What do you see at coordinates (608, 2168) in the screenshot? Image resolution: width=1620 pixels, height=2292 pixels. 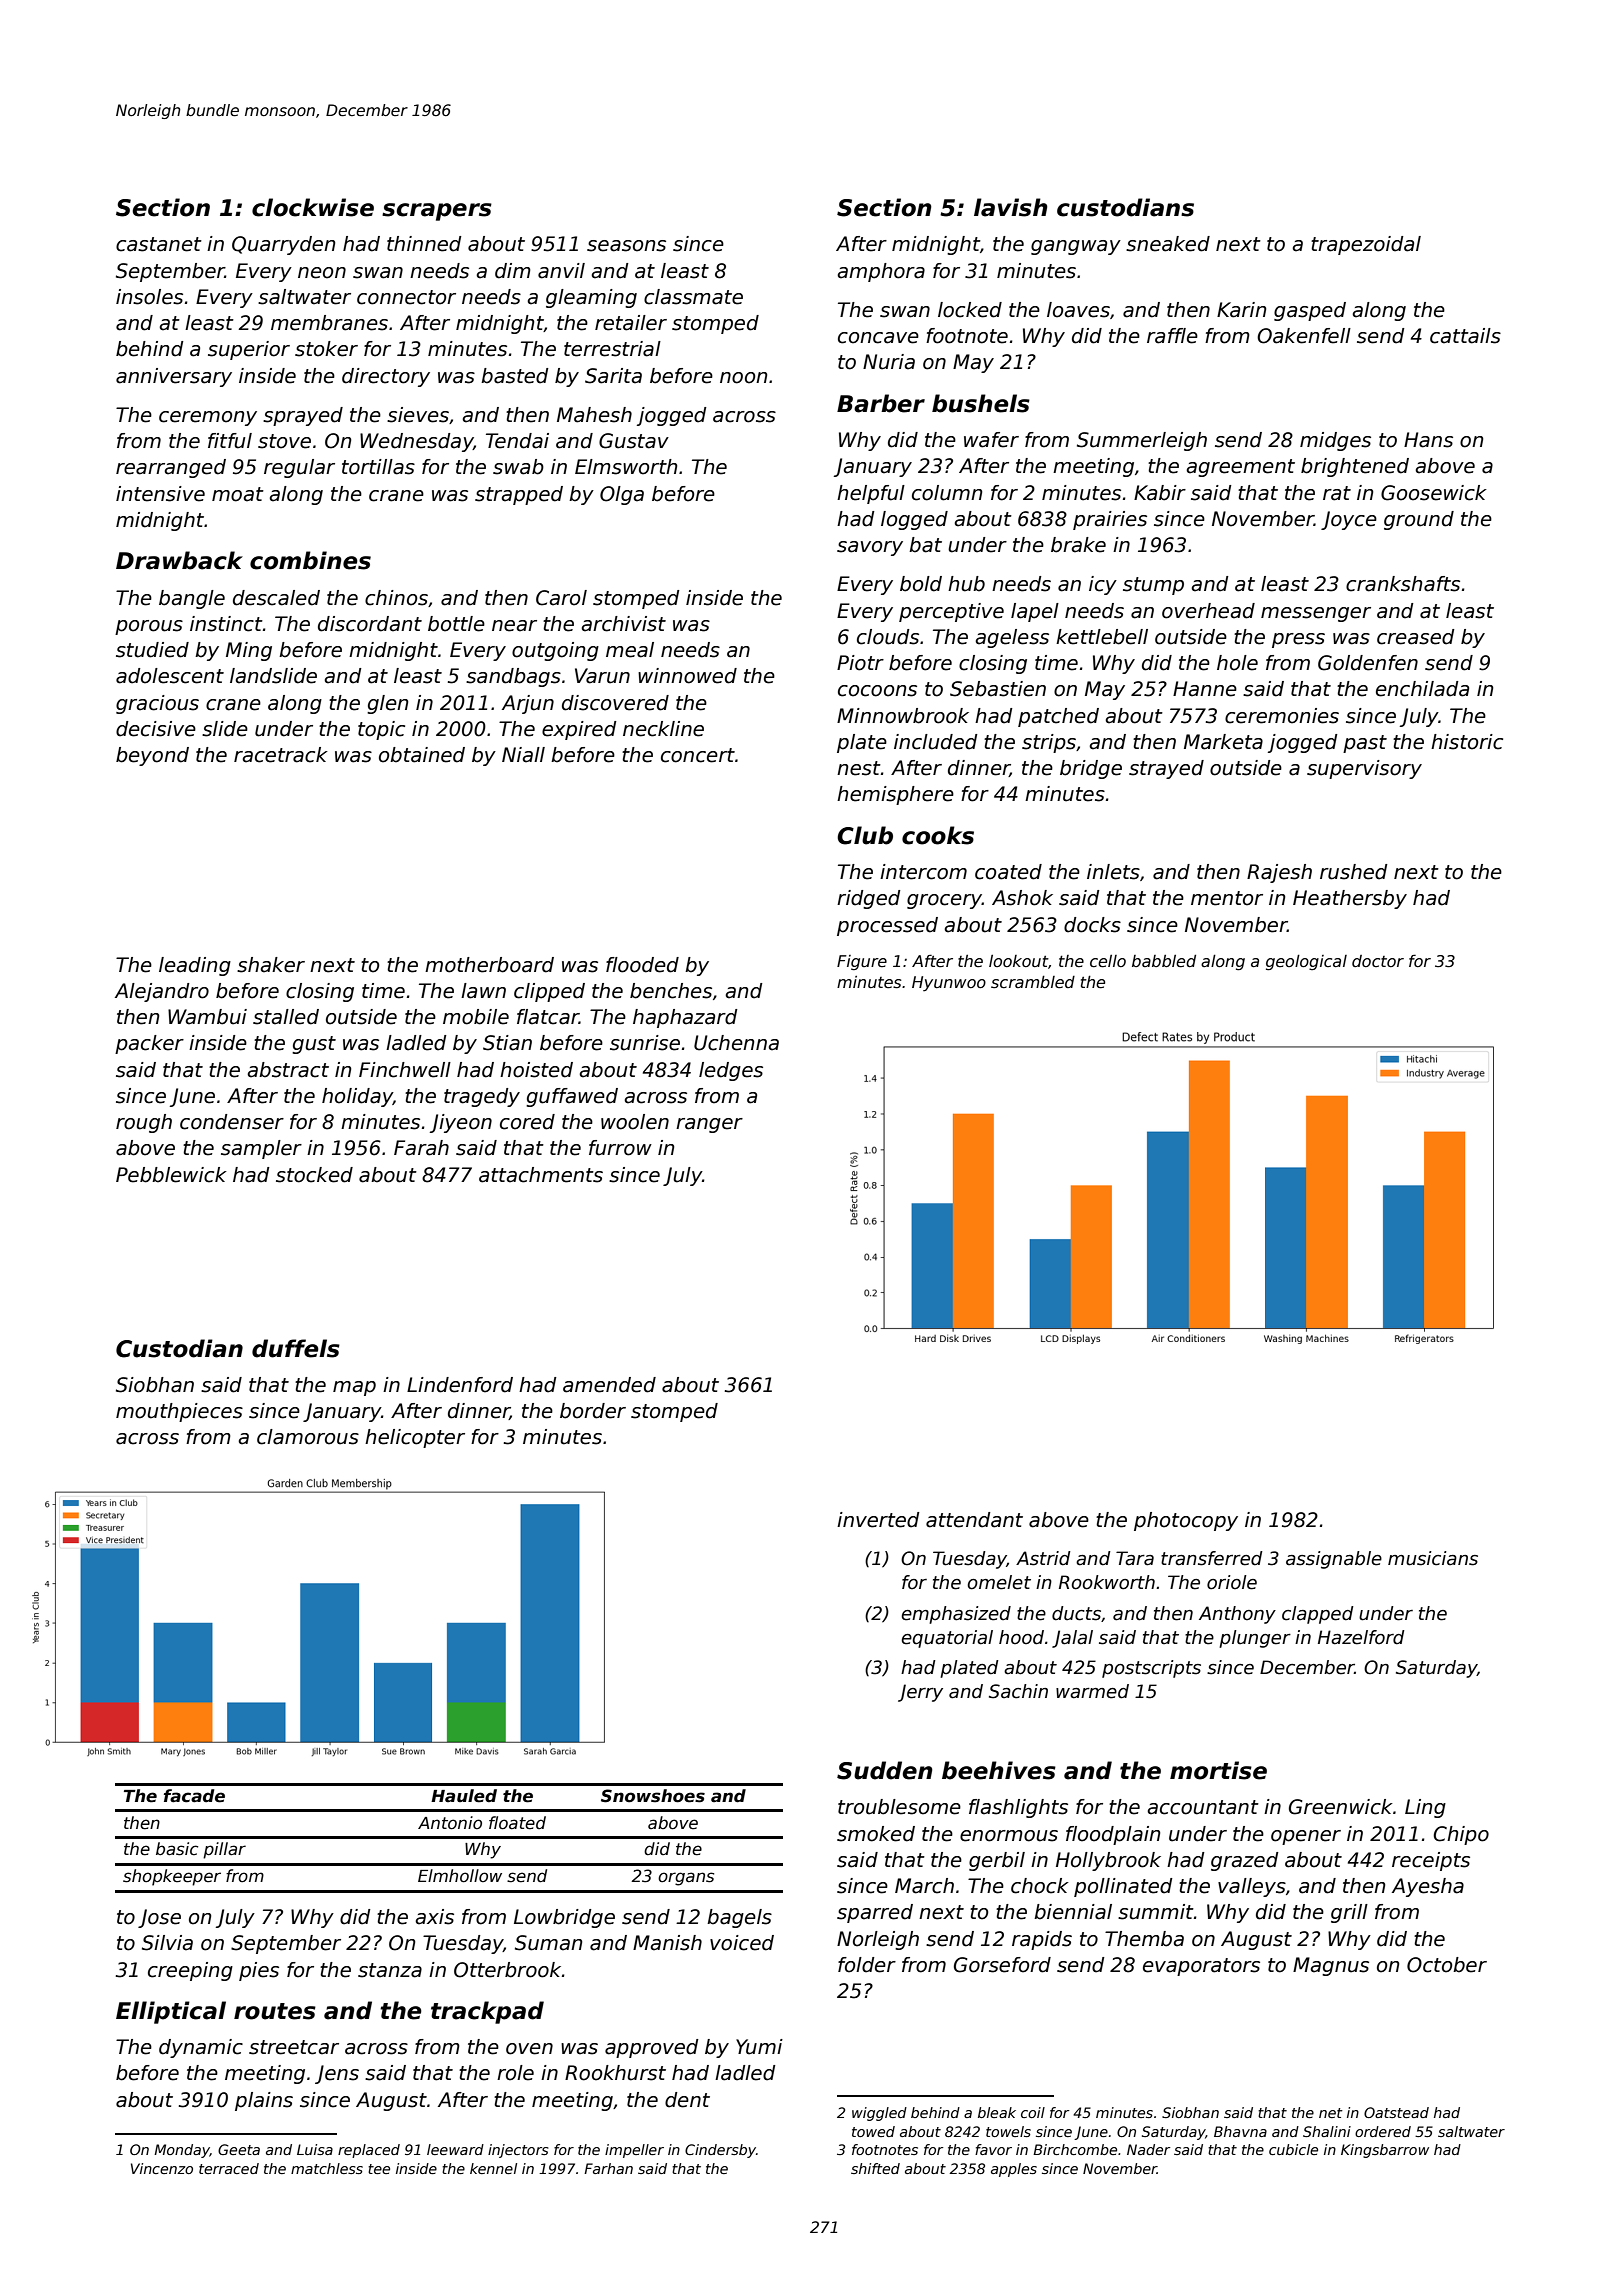 I see `Farhan` at bounding box center [608, 2168].
